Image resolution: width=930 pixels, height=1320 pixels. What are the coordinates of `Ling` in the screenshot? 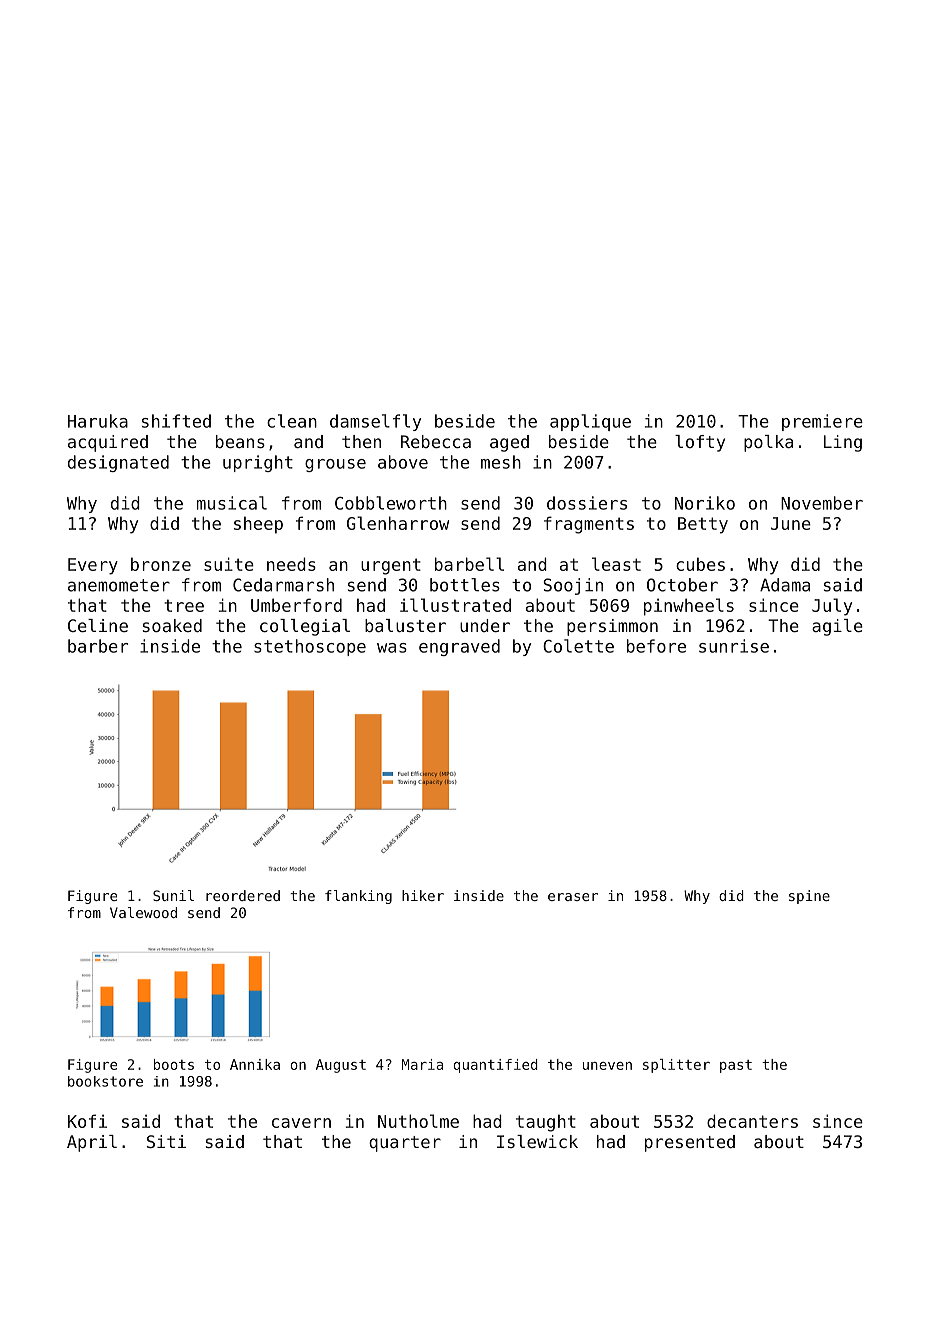 It's located at (843, 443).
